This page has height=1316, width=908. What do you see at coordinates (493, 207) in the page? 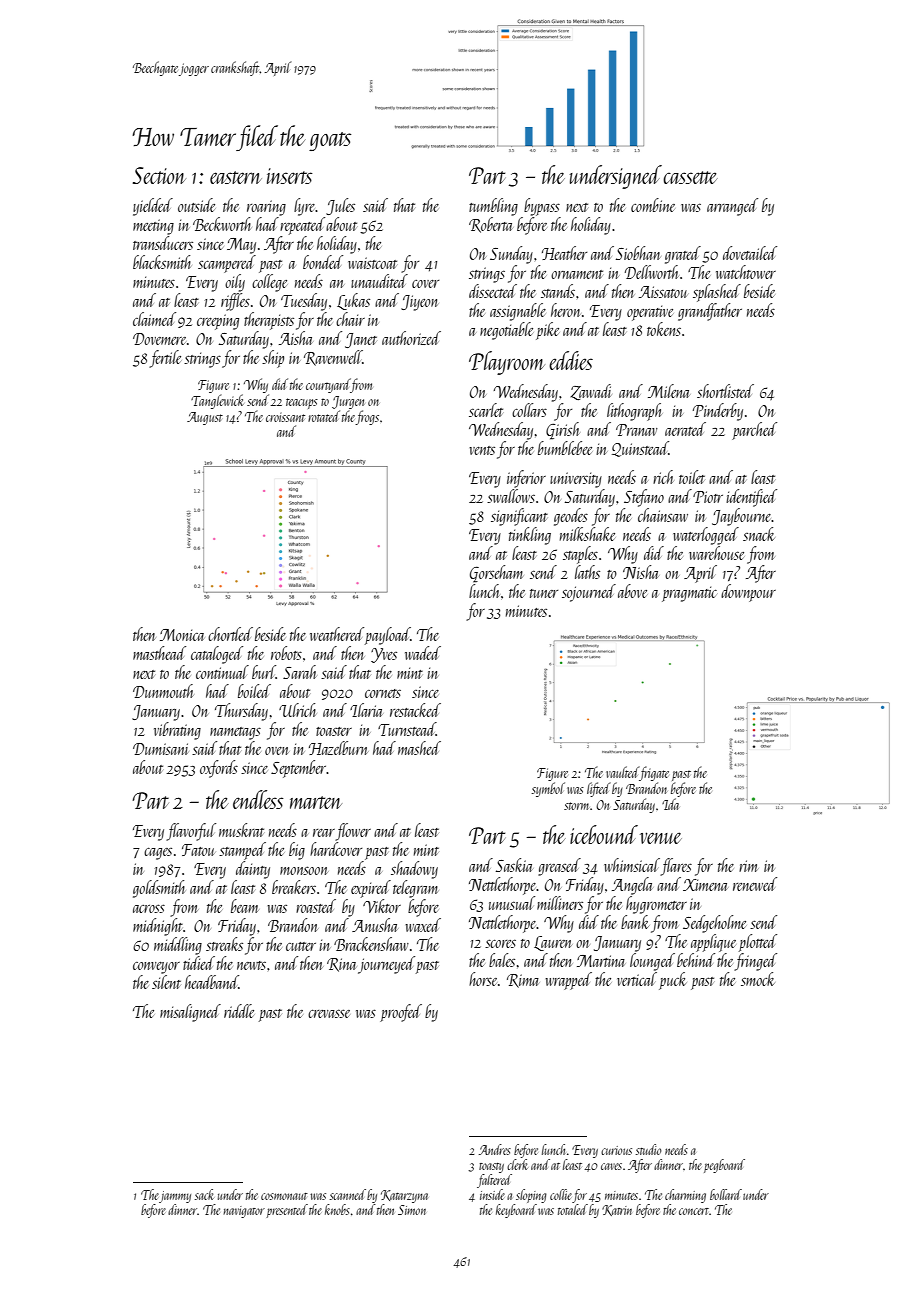
I see `tumbling` at bounding box center [493, 207].
